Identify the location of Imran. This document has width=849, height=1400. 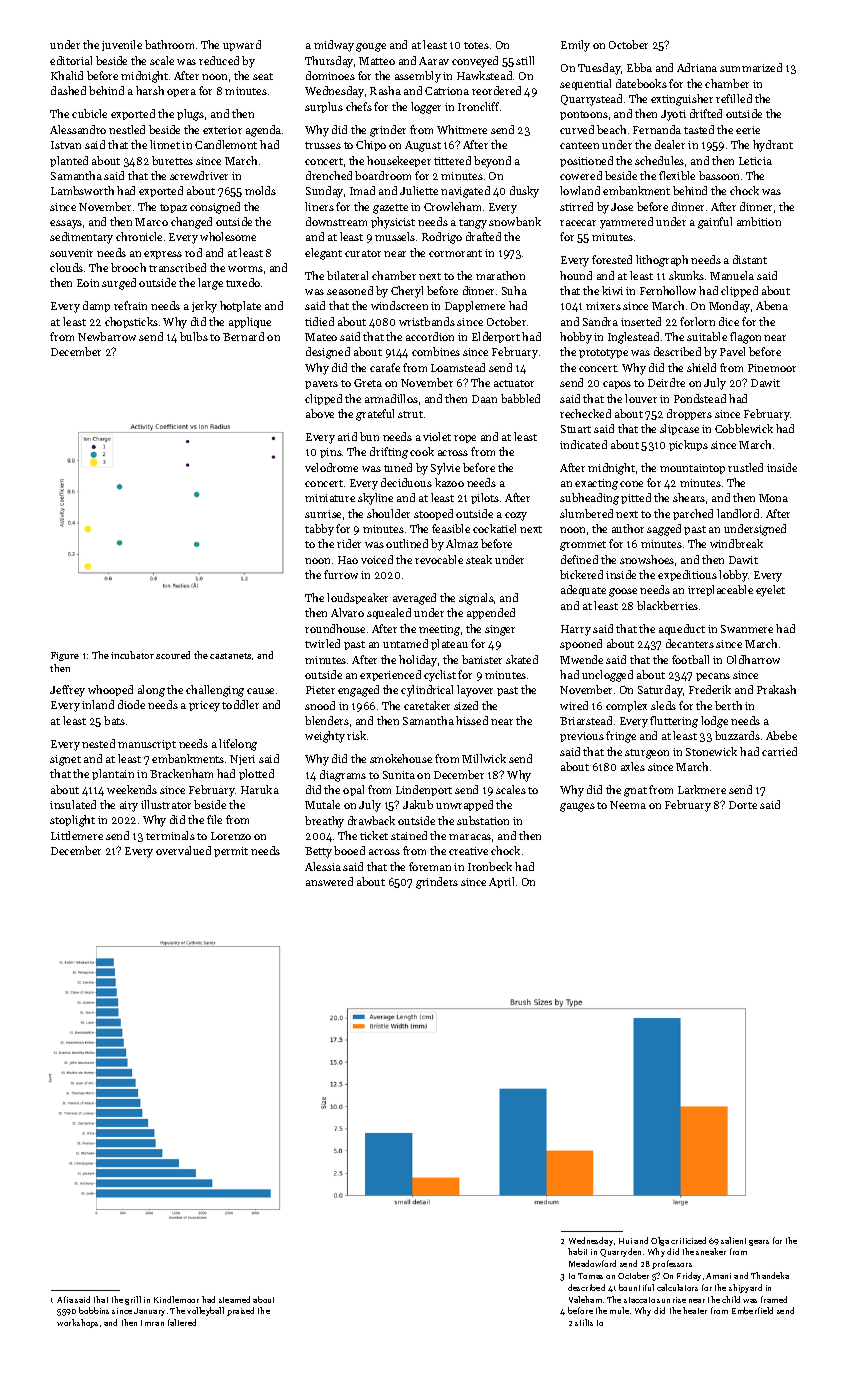
(152, 1323).
